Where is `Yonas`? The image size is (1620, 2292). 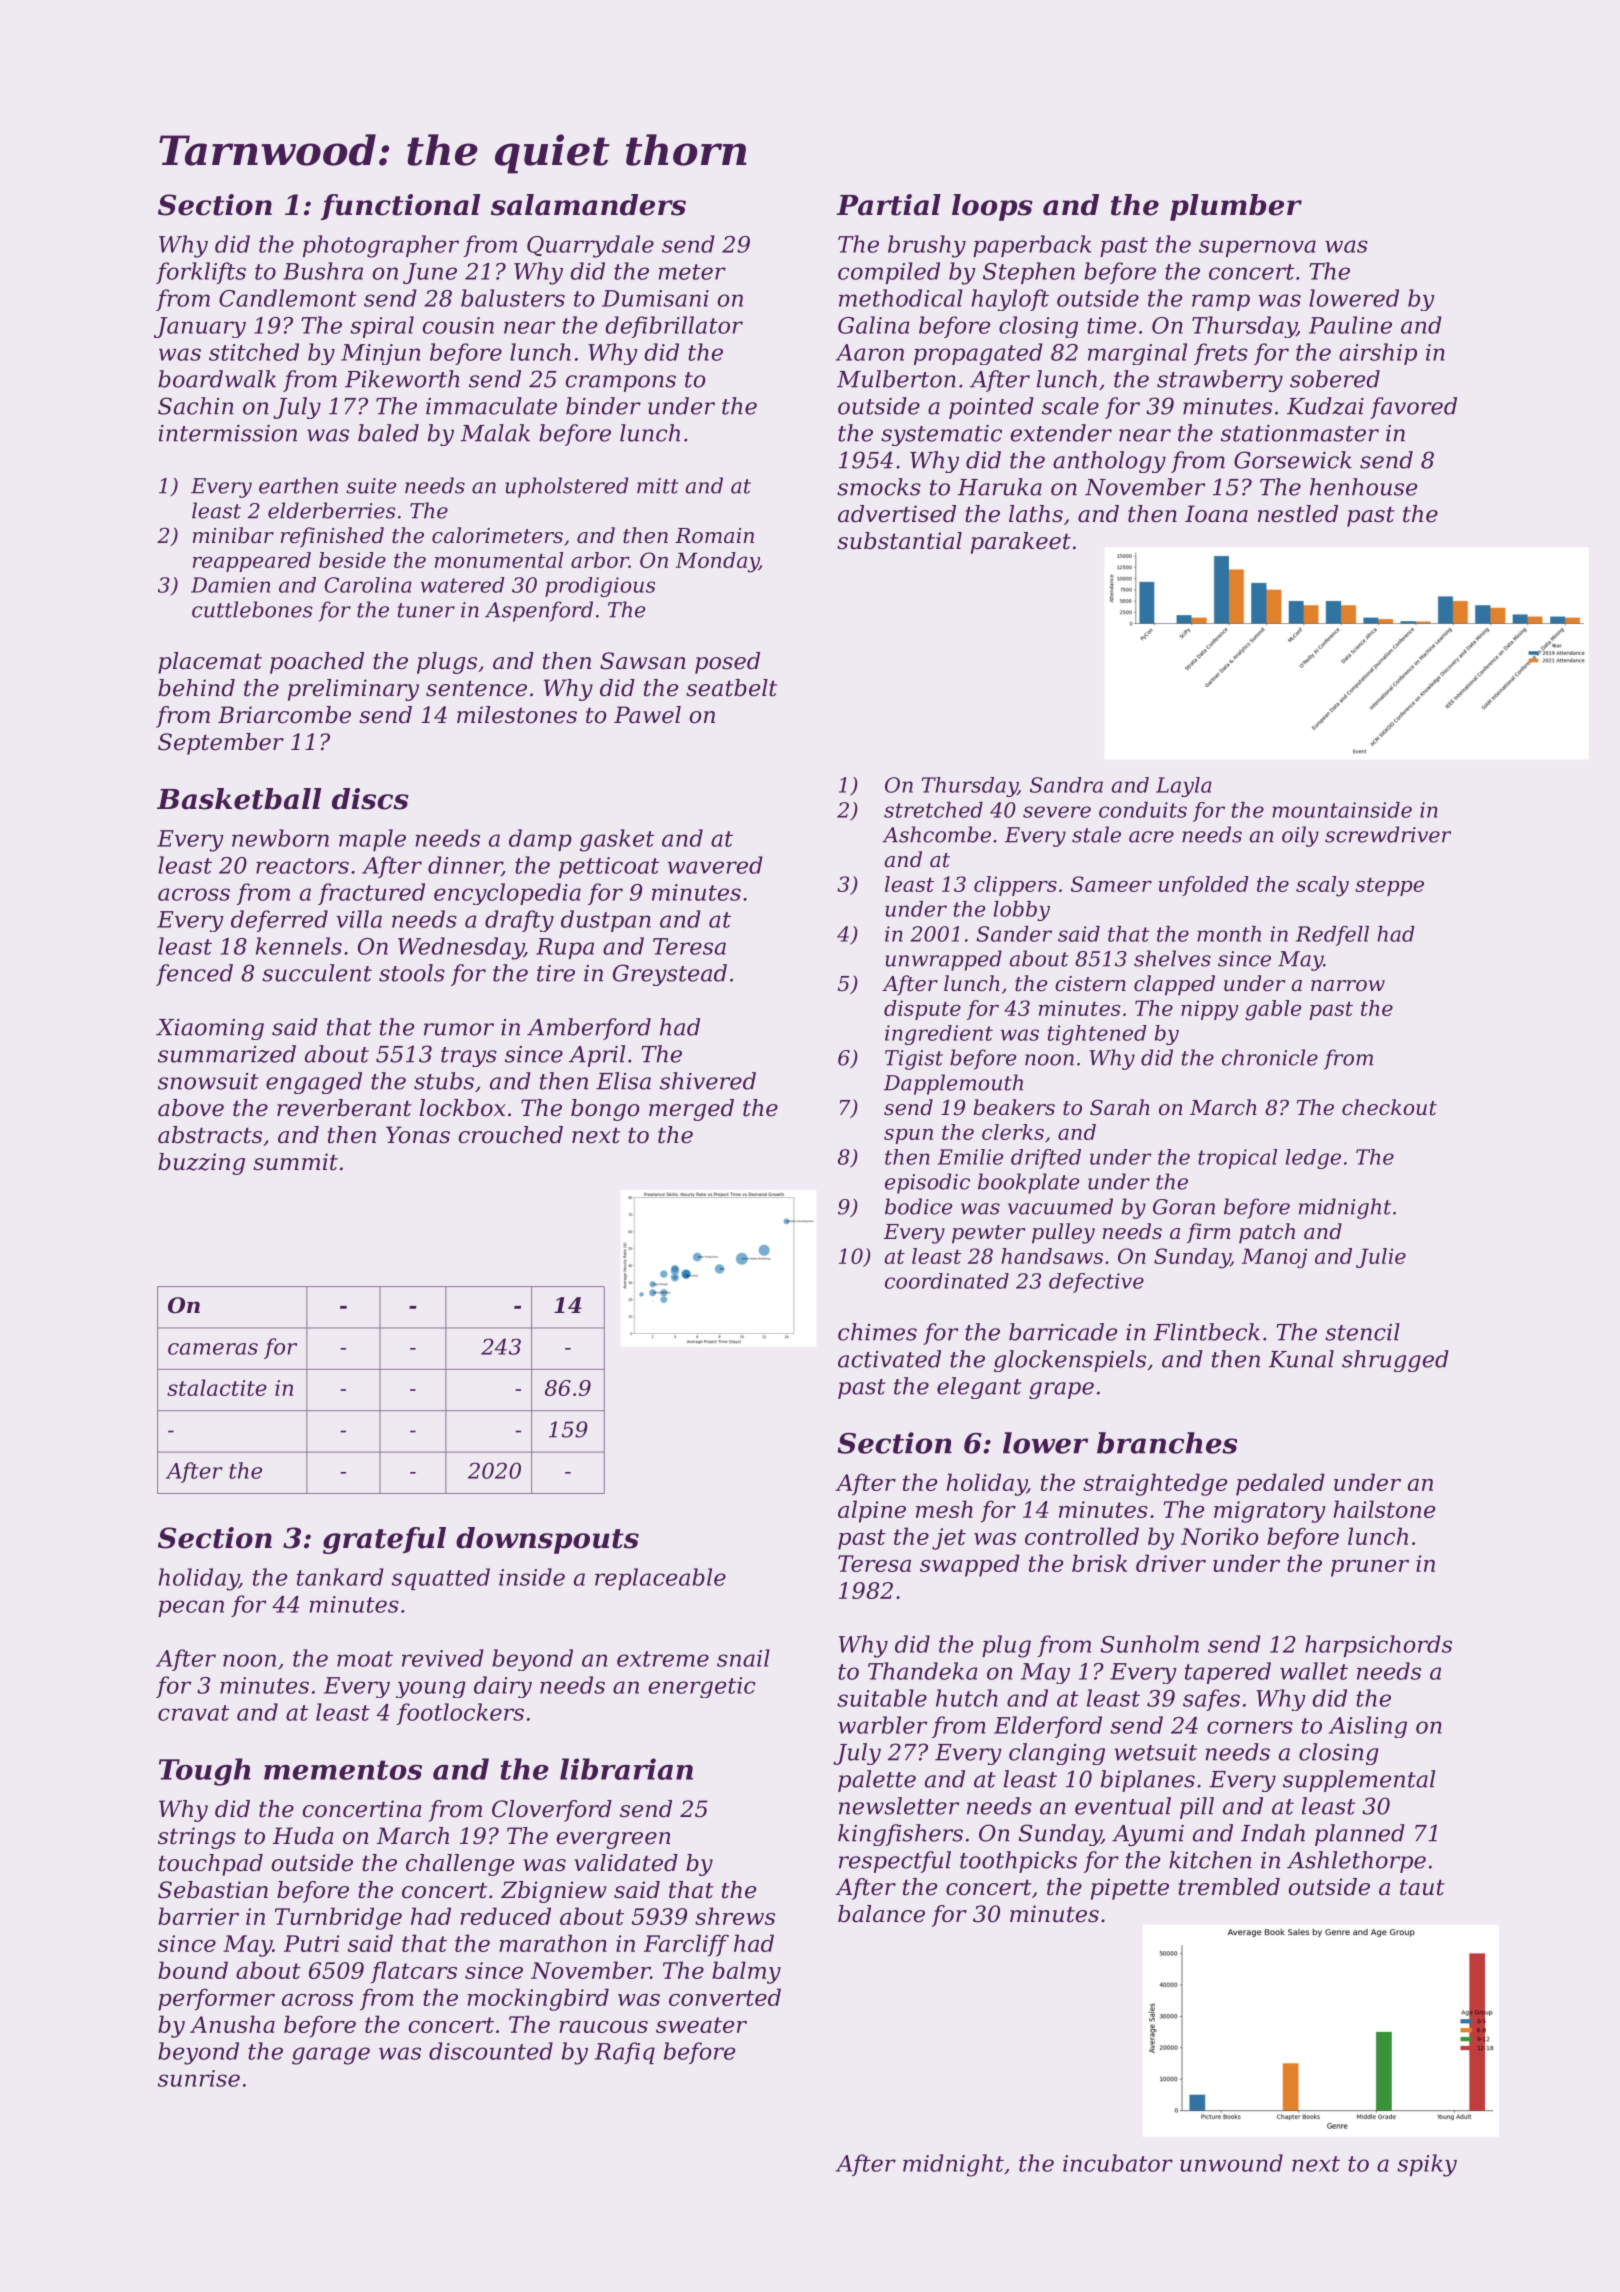 Yonas is located at coordinates (418, 1135).
